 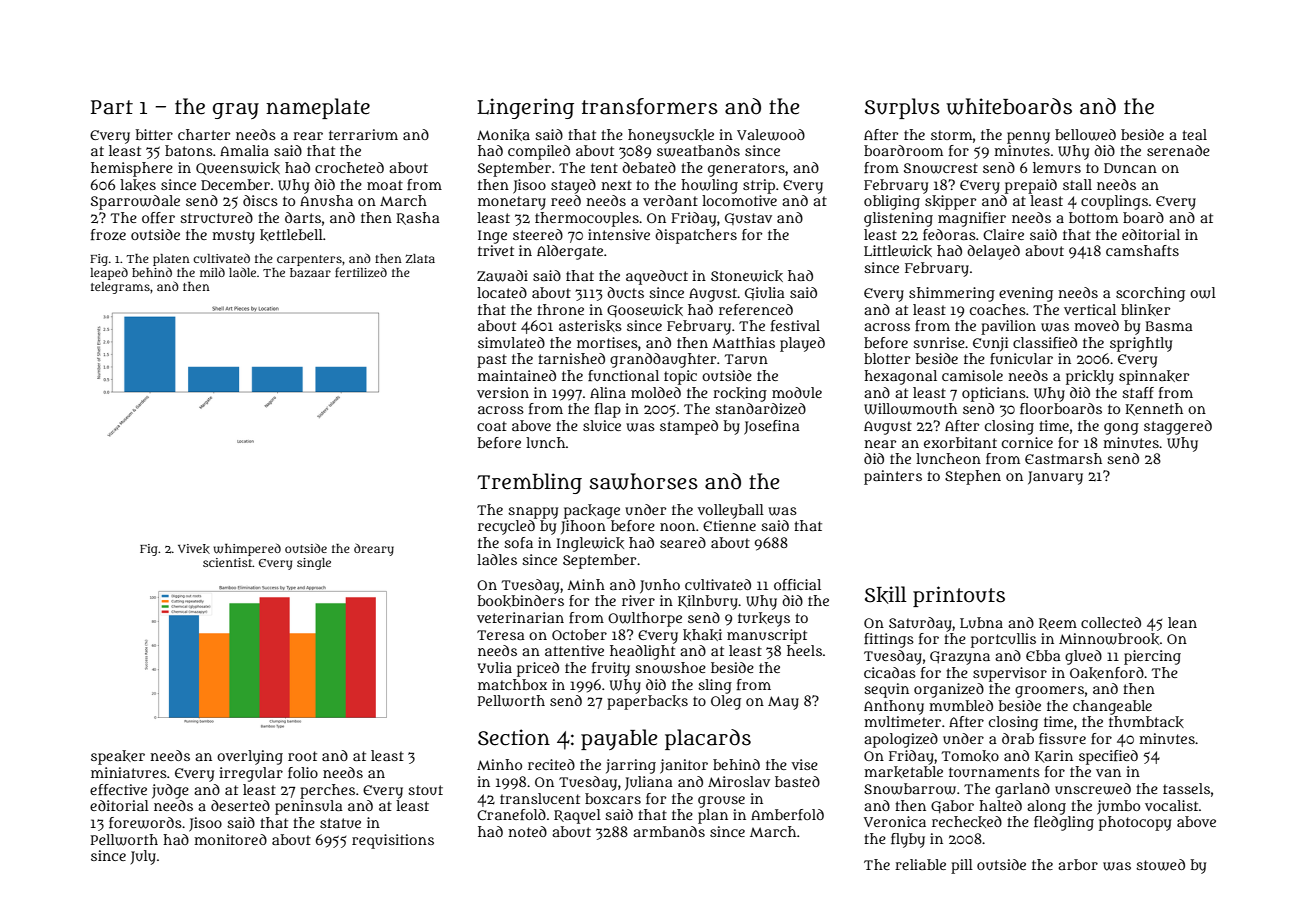 I want to click on Part, so click(x=112, y=107).
